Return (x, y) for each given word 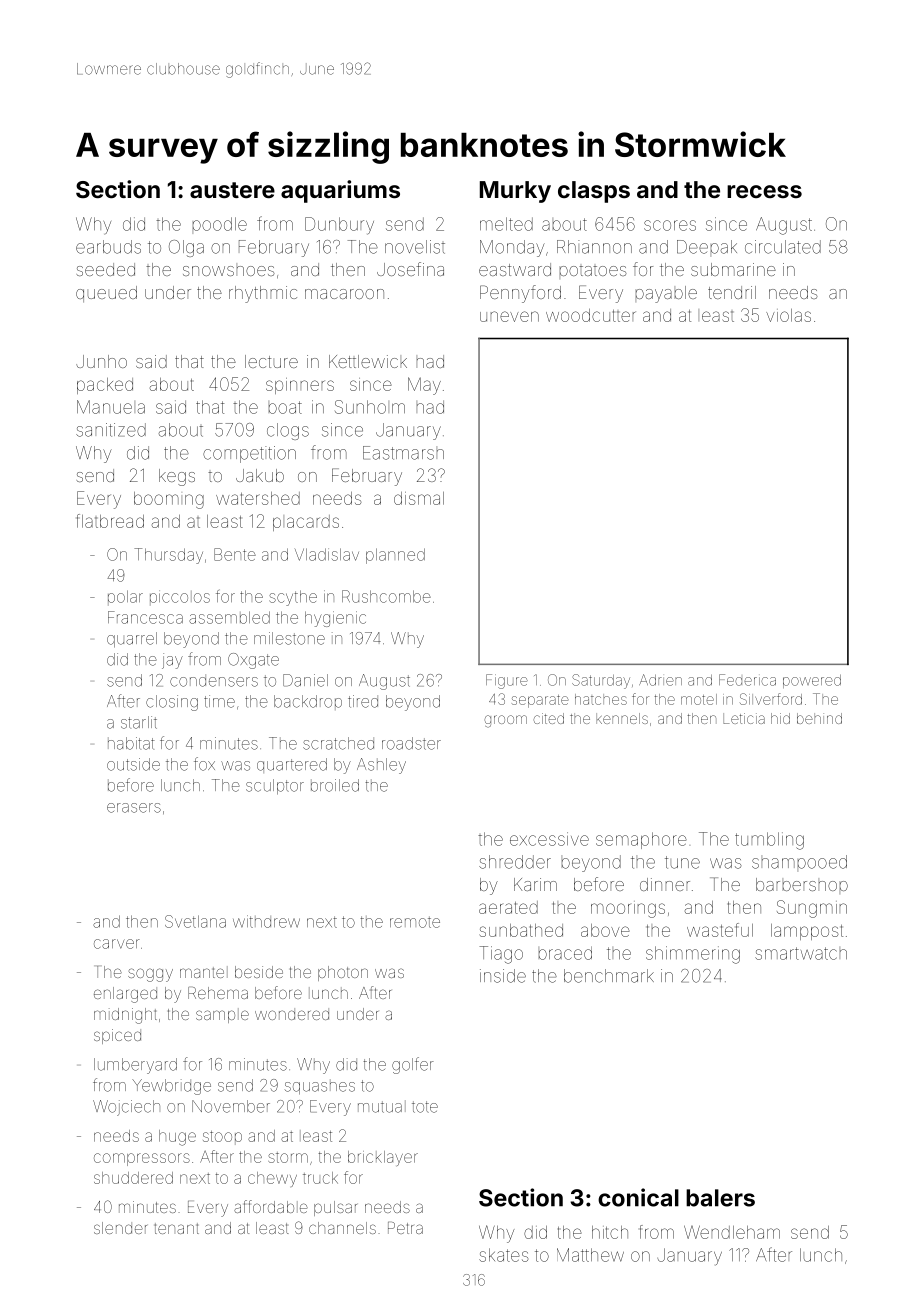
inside (503, 976)
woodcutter (591, 315)
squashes (320, 1087)
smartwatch (801, 953)
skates (503, 1255)
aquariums (340, 191)
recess (764, 191)
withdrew (266, 921)
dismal (419, 498)
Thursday (168, 556)
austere (232, 190)
